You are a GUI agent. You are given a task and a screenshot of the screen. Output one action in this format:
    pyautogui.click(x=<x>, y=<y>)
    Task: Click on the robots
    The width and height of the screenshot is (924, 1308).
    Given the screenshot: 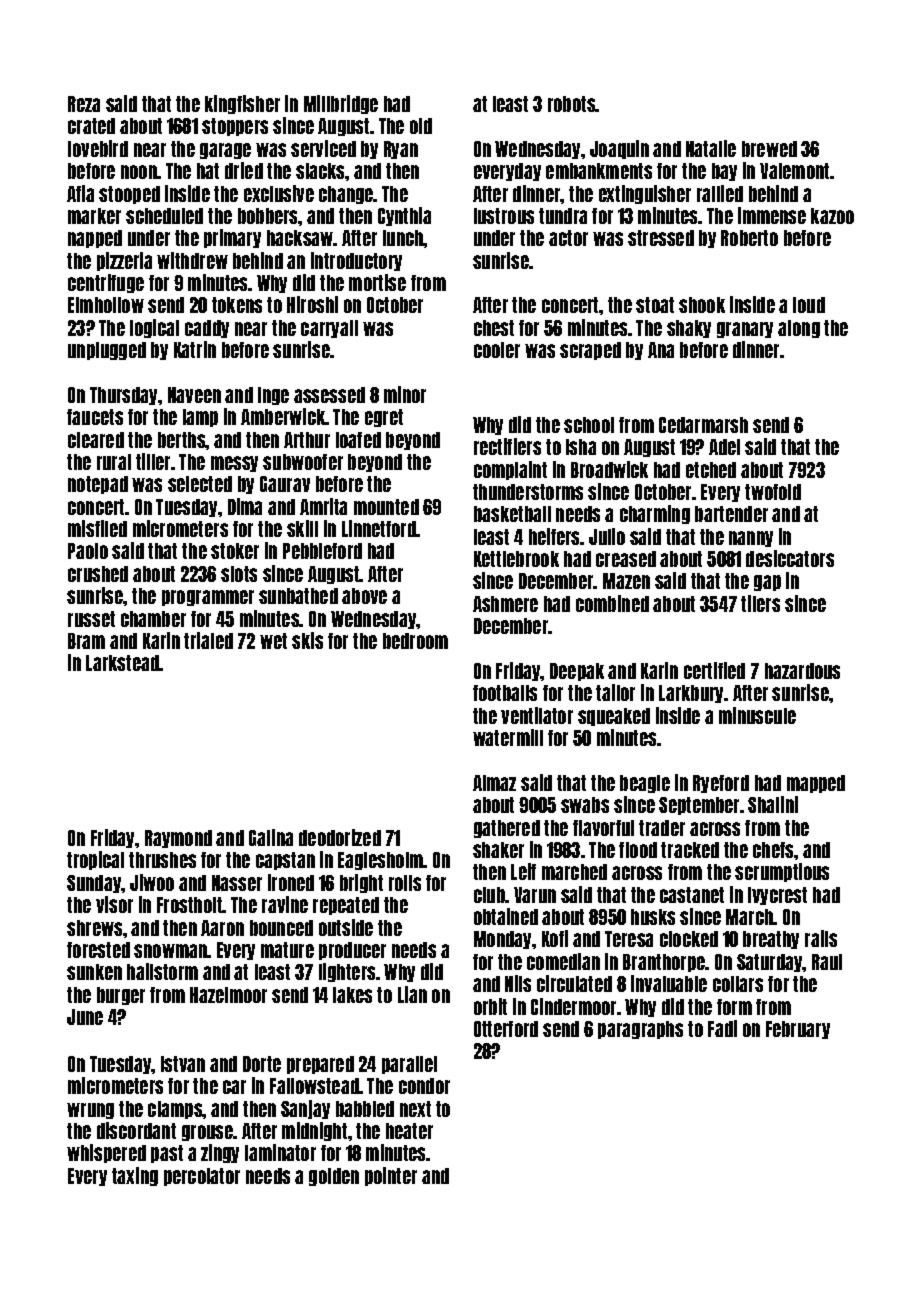 What is the action you would take?
    pyautogui.click(x=572, y=104)
